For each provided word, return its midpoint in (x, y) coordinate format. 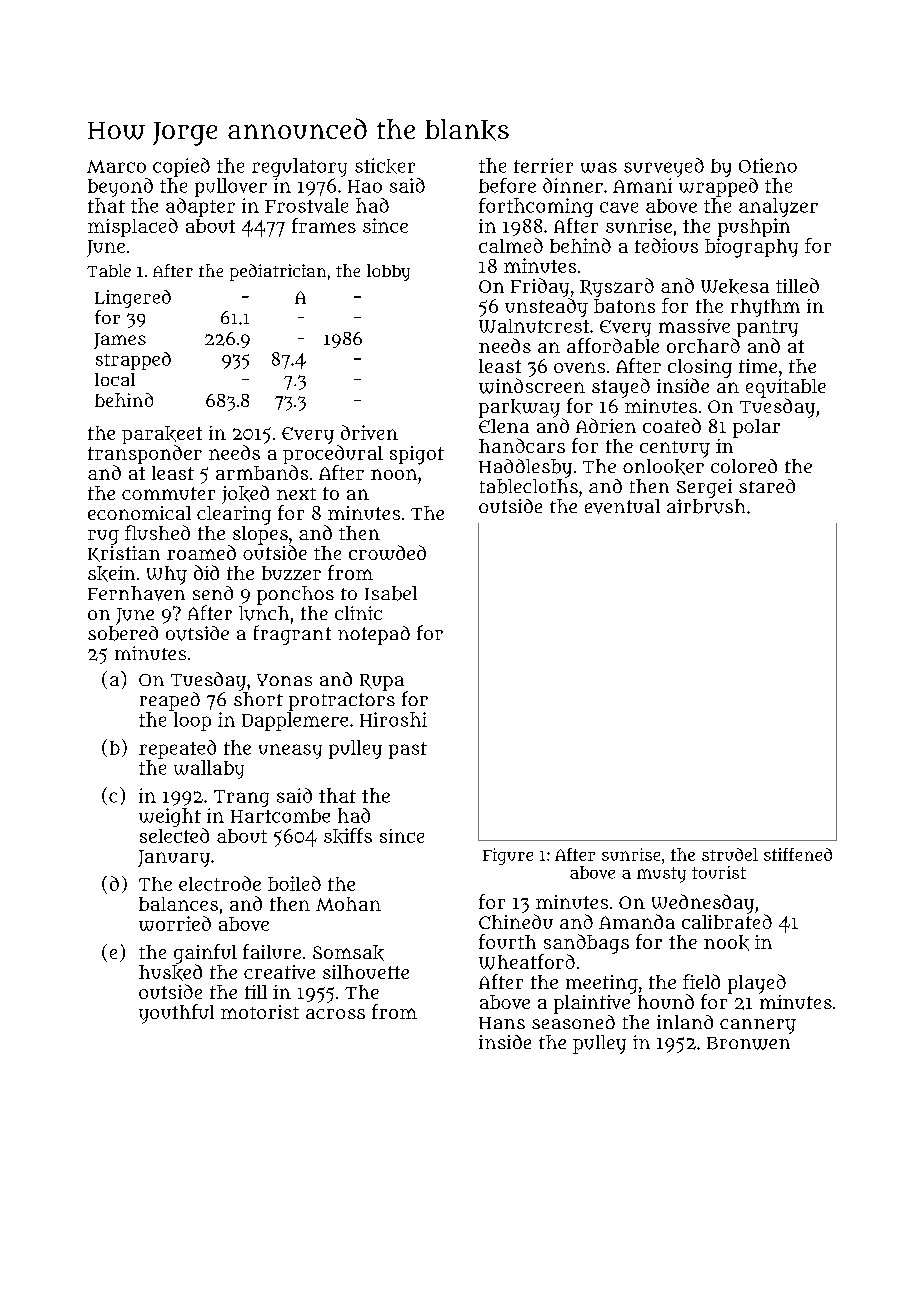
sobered (123, 633)
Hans (502, 1023)
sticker (385, 166)
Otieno (768, 165)
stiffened (798, 854)
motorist (260, 1012)
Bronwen (748, 1043)
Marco (116, 166)
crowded (387, 552)
